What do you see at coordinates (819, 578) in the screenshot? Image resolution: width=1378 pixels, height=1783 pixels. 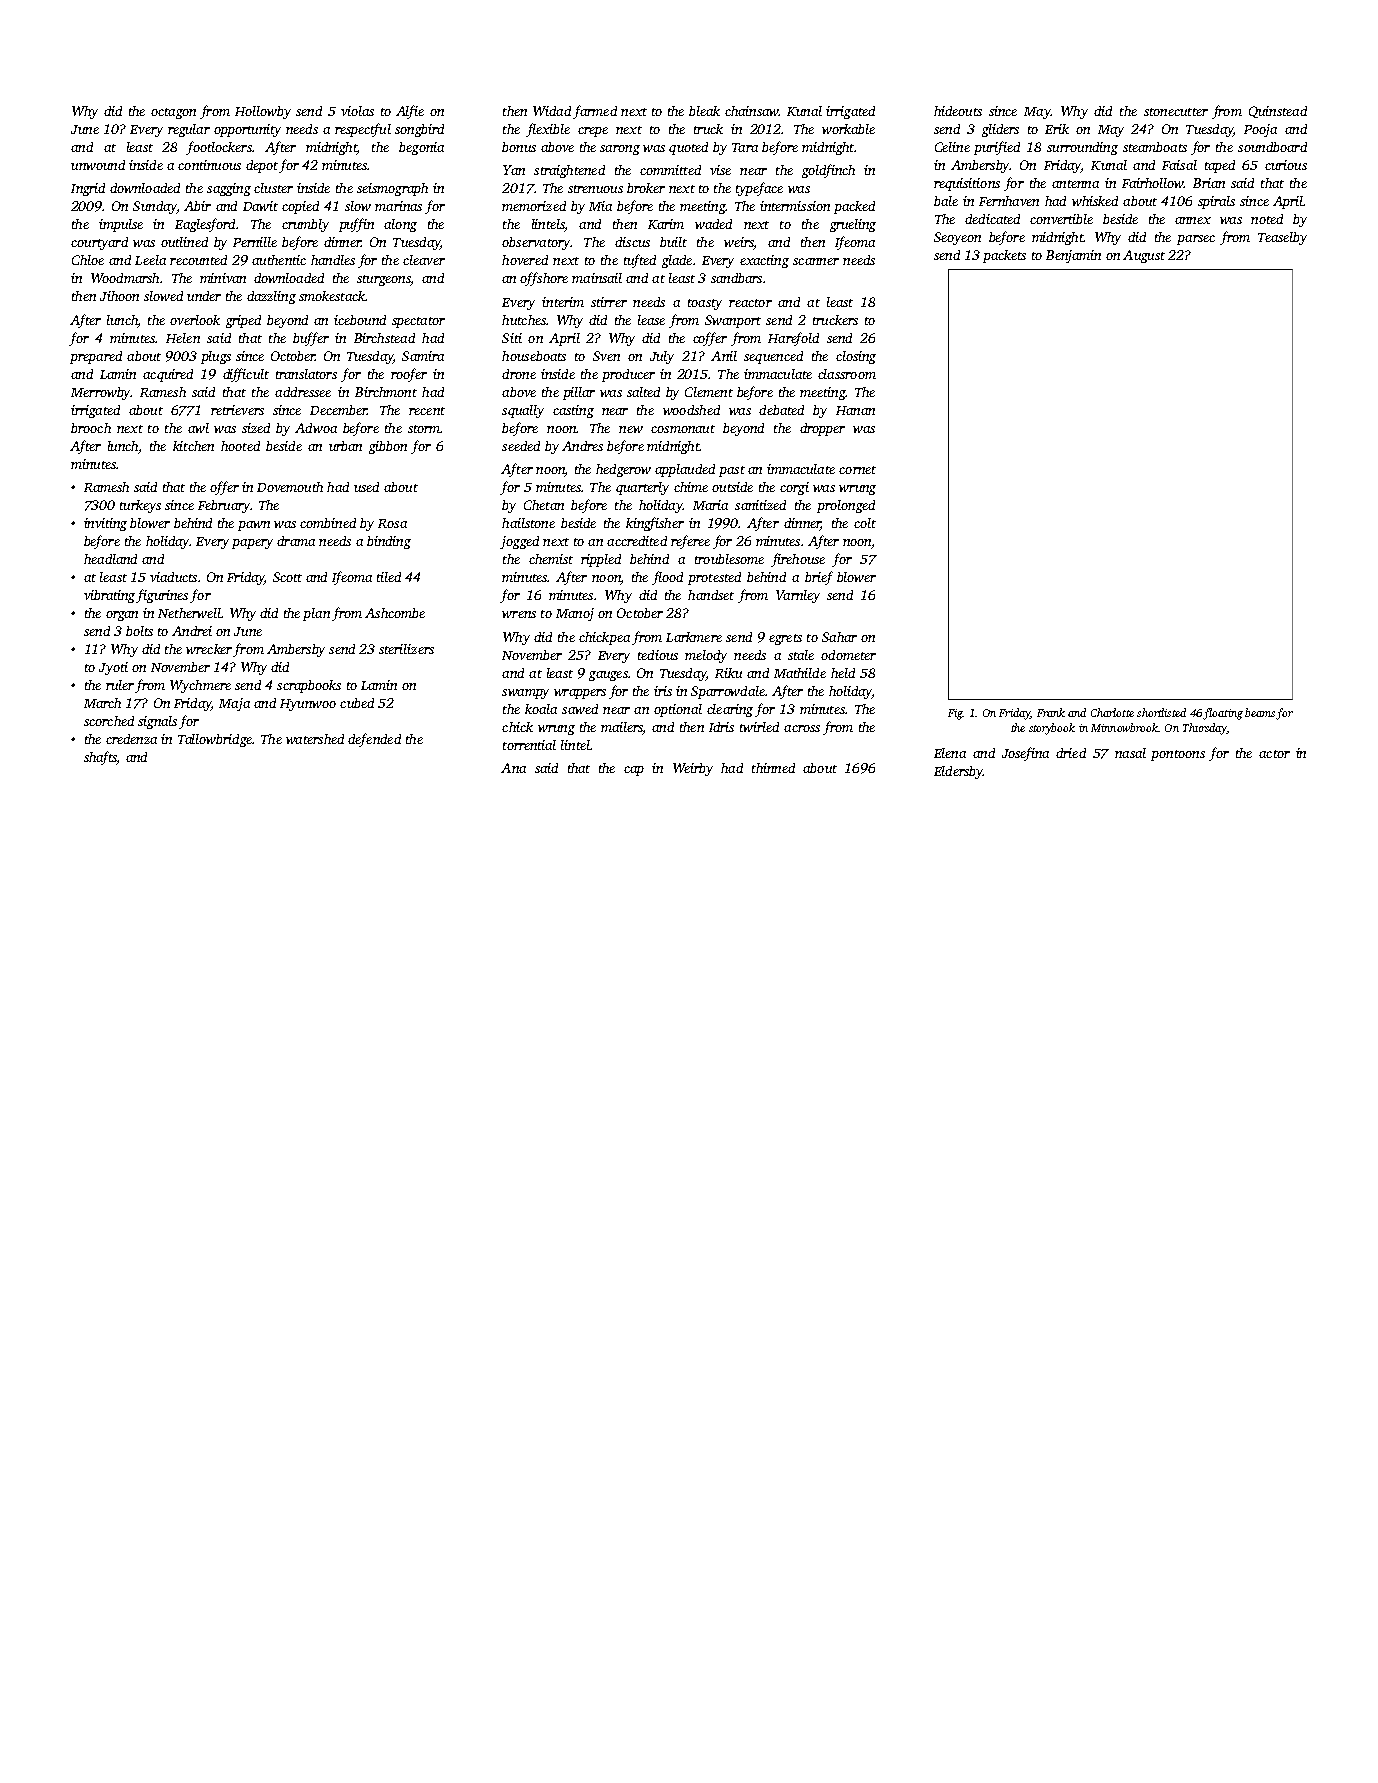 I see `brief` at bounding box center [819, 578].
